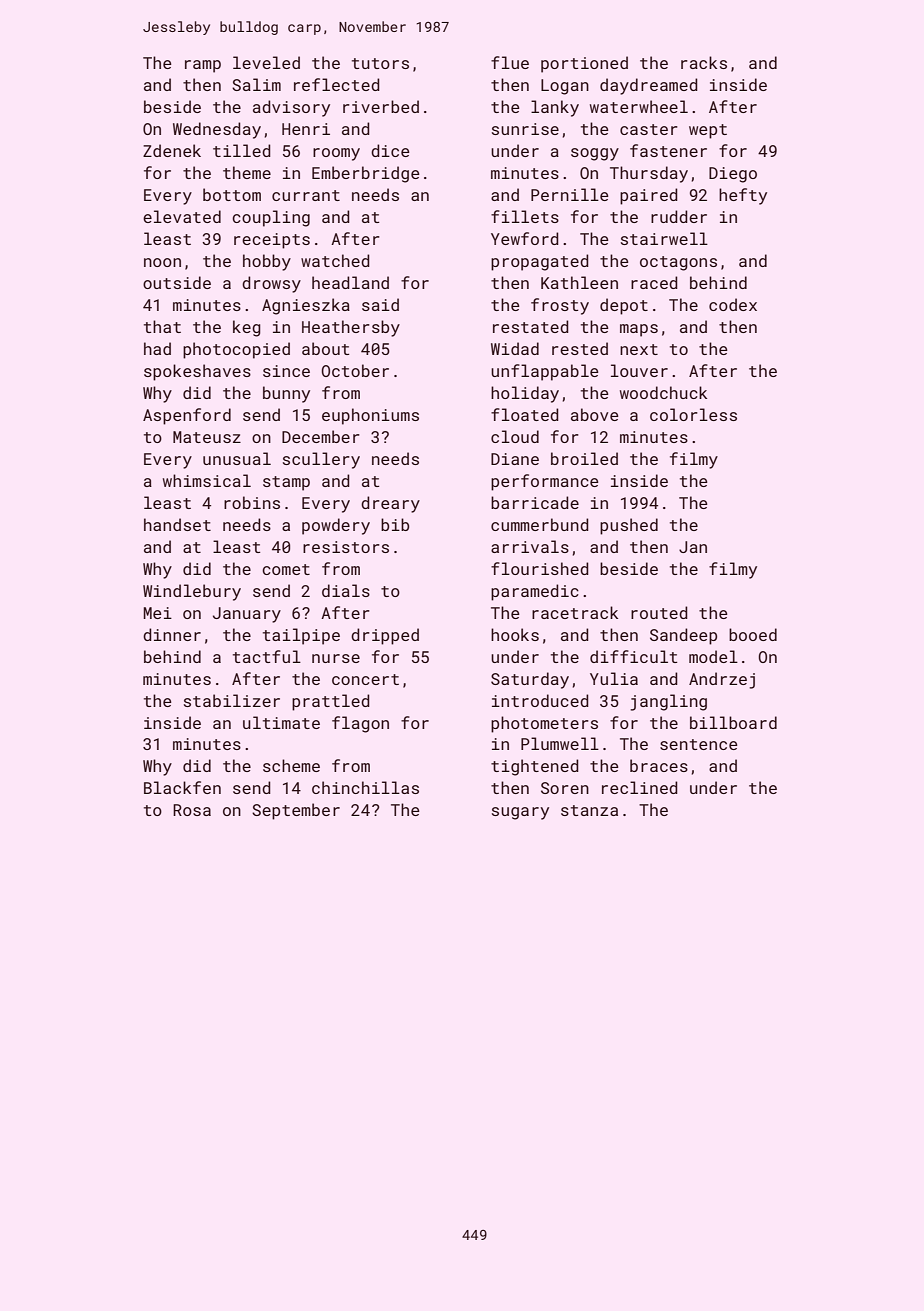 This screenshot has height=1311, width=924. Describe the element at coordinates (704, 62) in the screenshot. I see `racks` at that location.
